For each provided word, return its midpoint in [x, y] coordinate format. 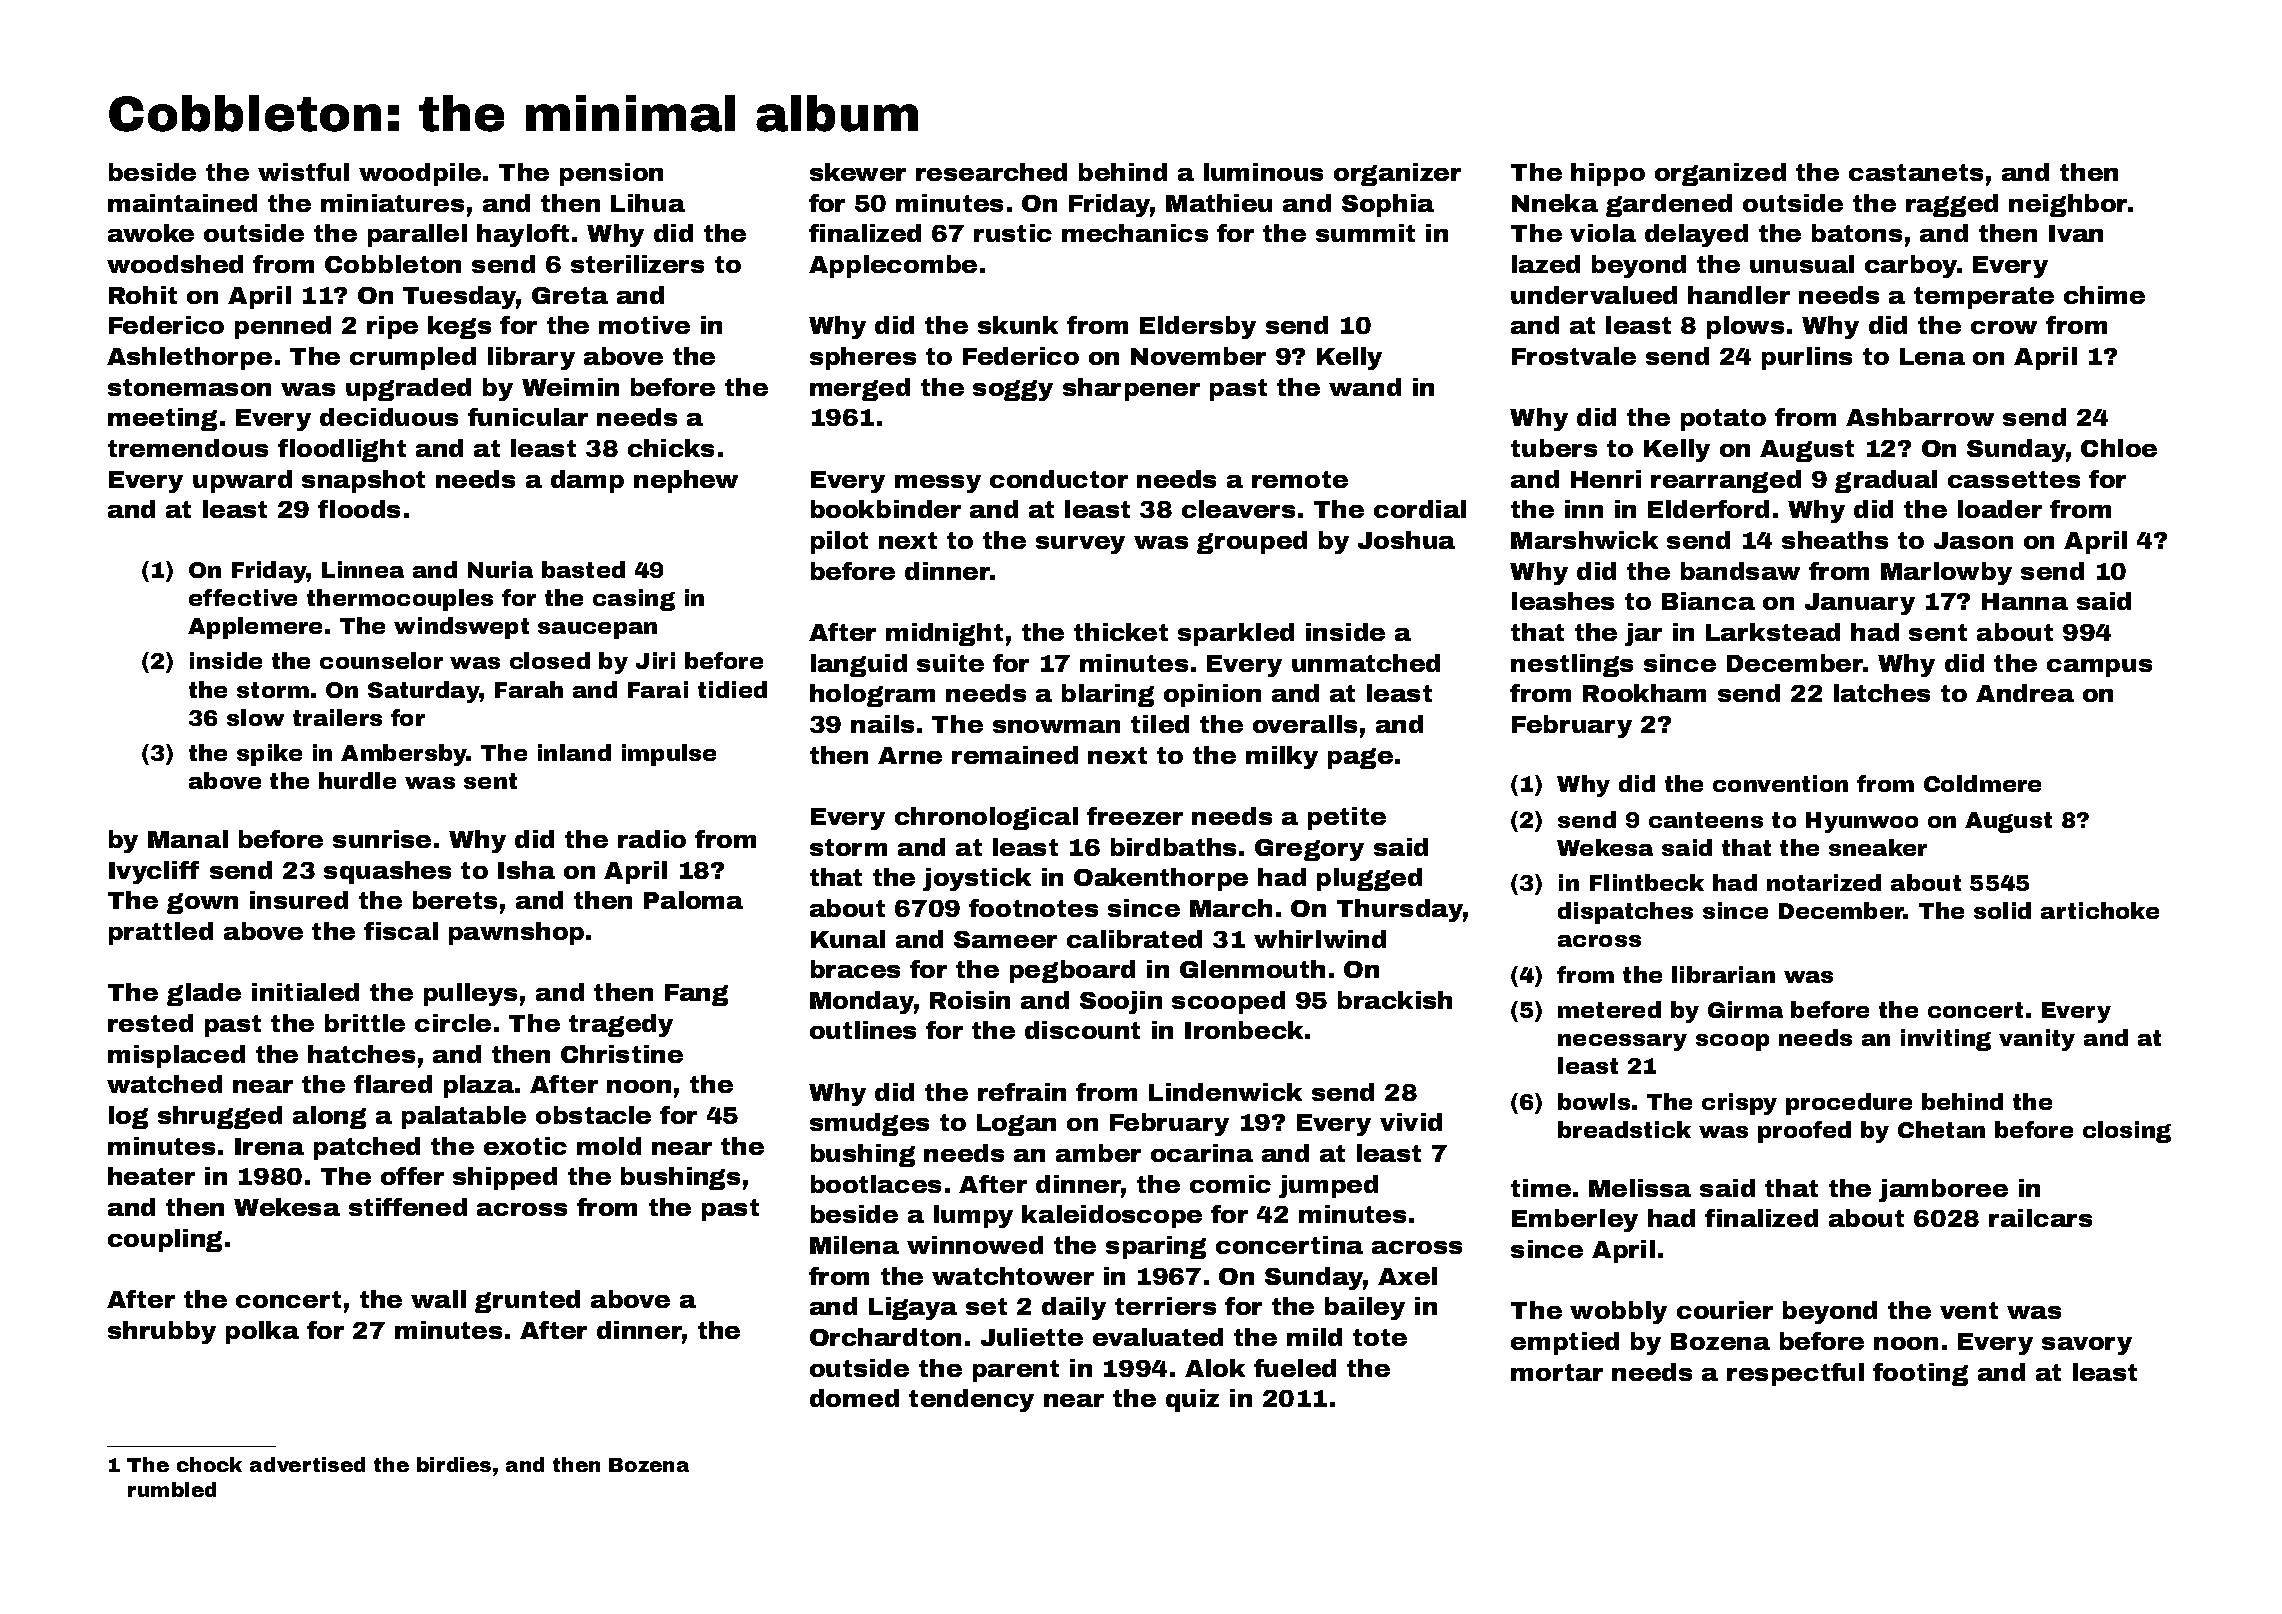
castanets [1916, 172]
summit [1365, 233]
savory [2087, 1346]
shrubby [162, 1332]
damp [587, 481]
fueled [1295, 1368]
